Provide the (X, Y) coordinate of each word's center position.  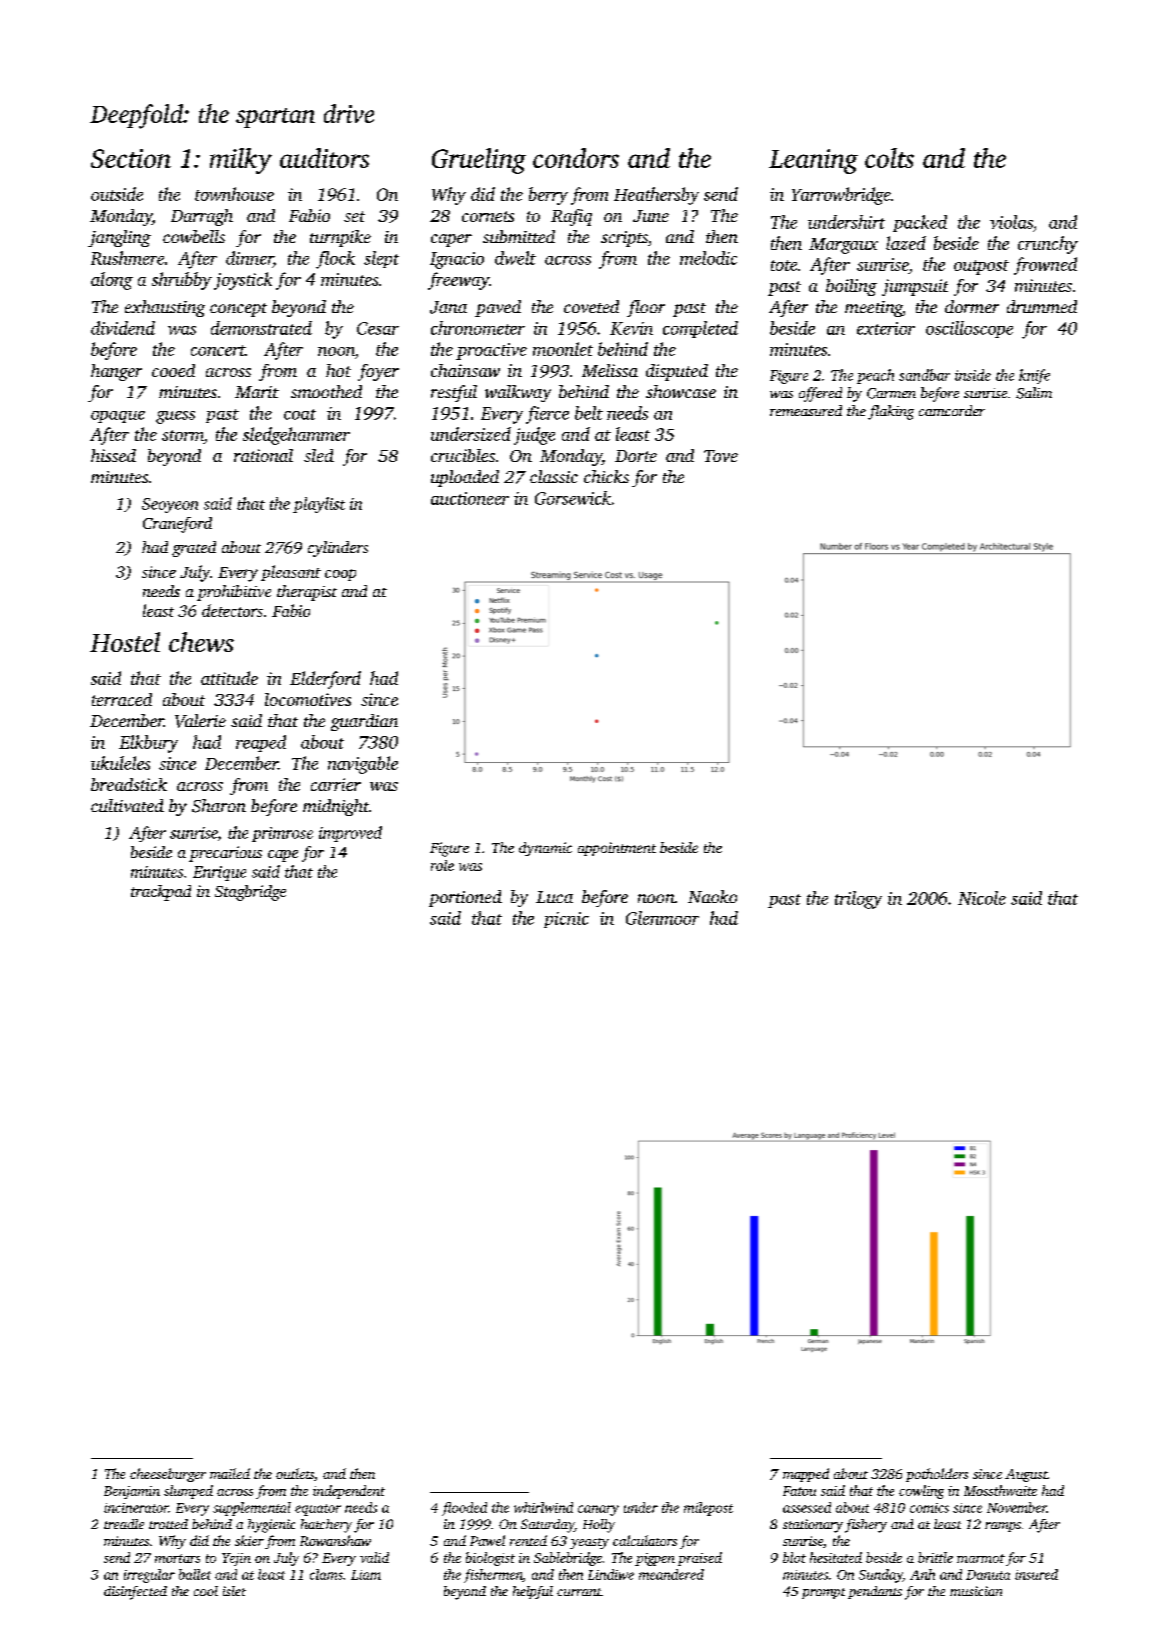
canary (598, 1510)
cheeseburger (168, 1475)
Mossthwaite (1000, 1490)
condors (576, 158)
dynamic (545, 849)
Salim (1034, 393)
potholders (937, 1475)
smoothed (326, 391)
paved (498, 308)
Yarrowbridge (841, 196)
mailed (230, 1473)
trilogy (858, 900)
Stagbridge (250, 893)
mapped (806, 1475)
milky (241, 161)
